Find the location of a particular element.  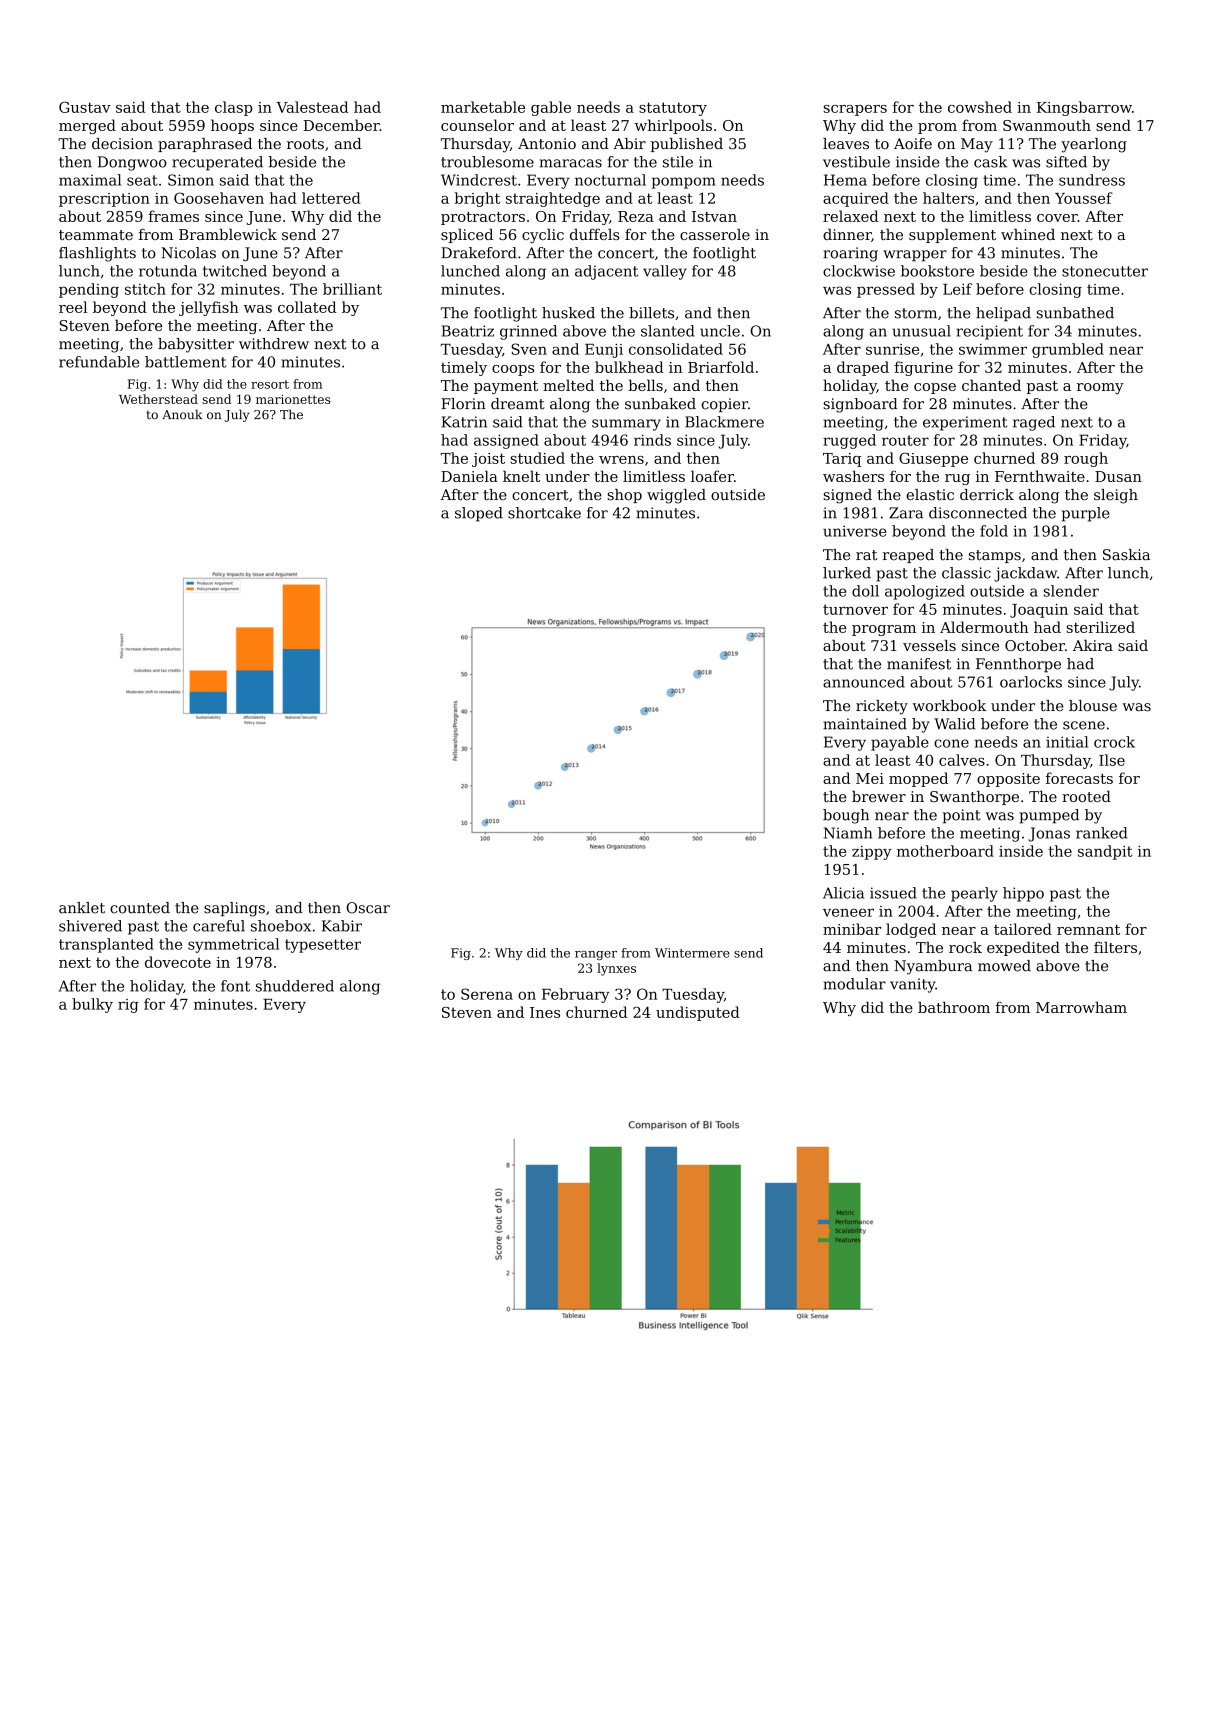

whirlpools is located at coordinates (673, 126).
